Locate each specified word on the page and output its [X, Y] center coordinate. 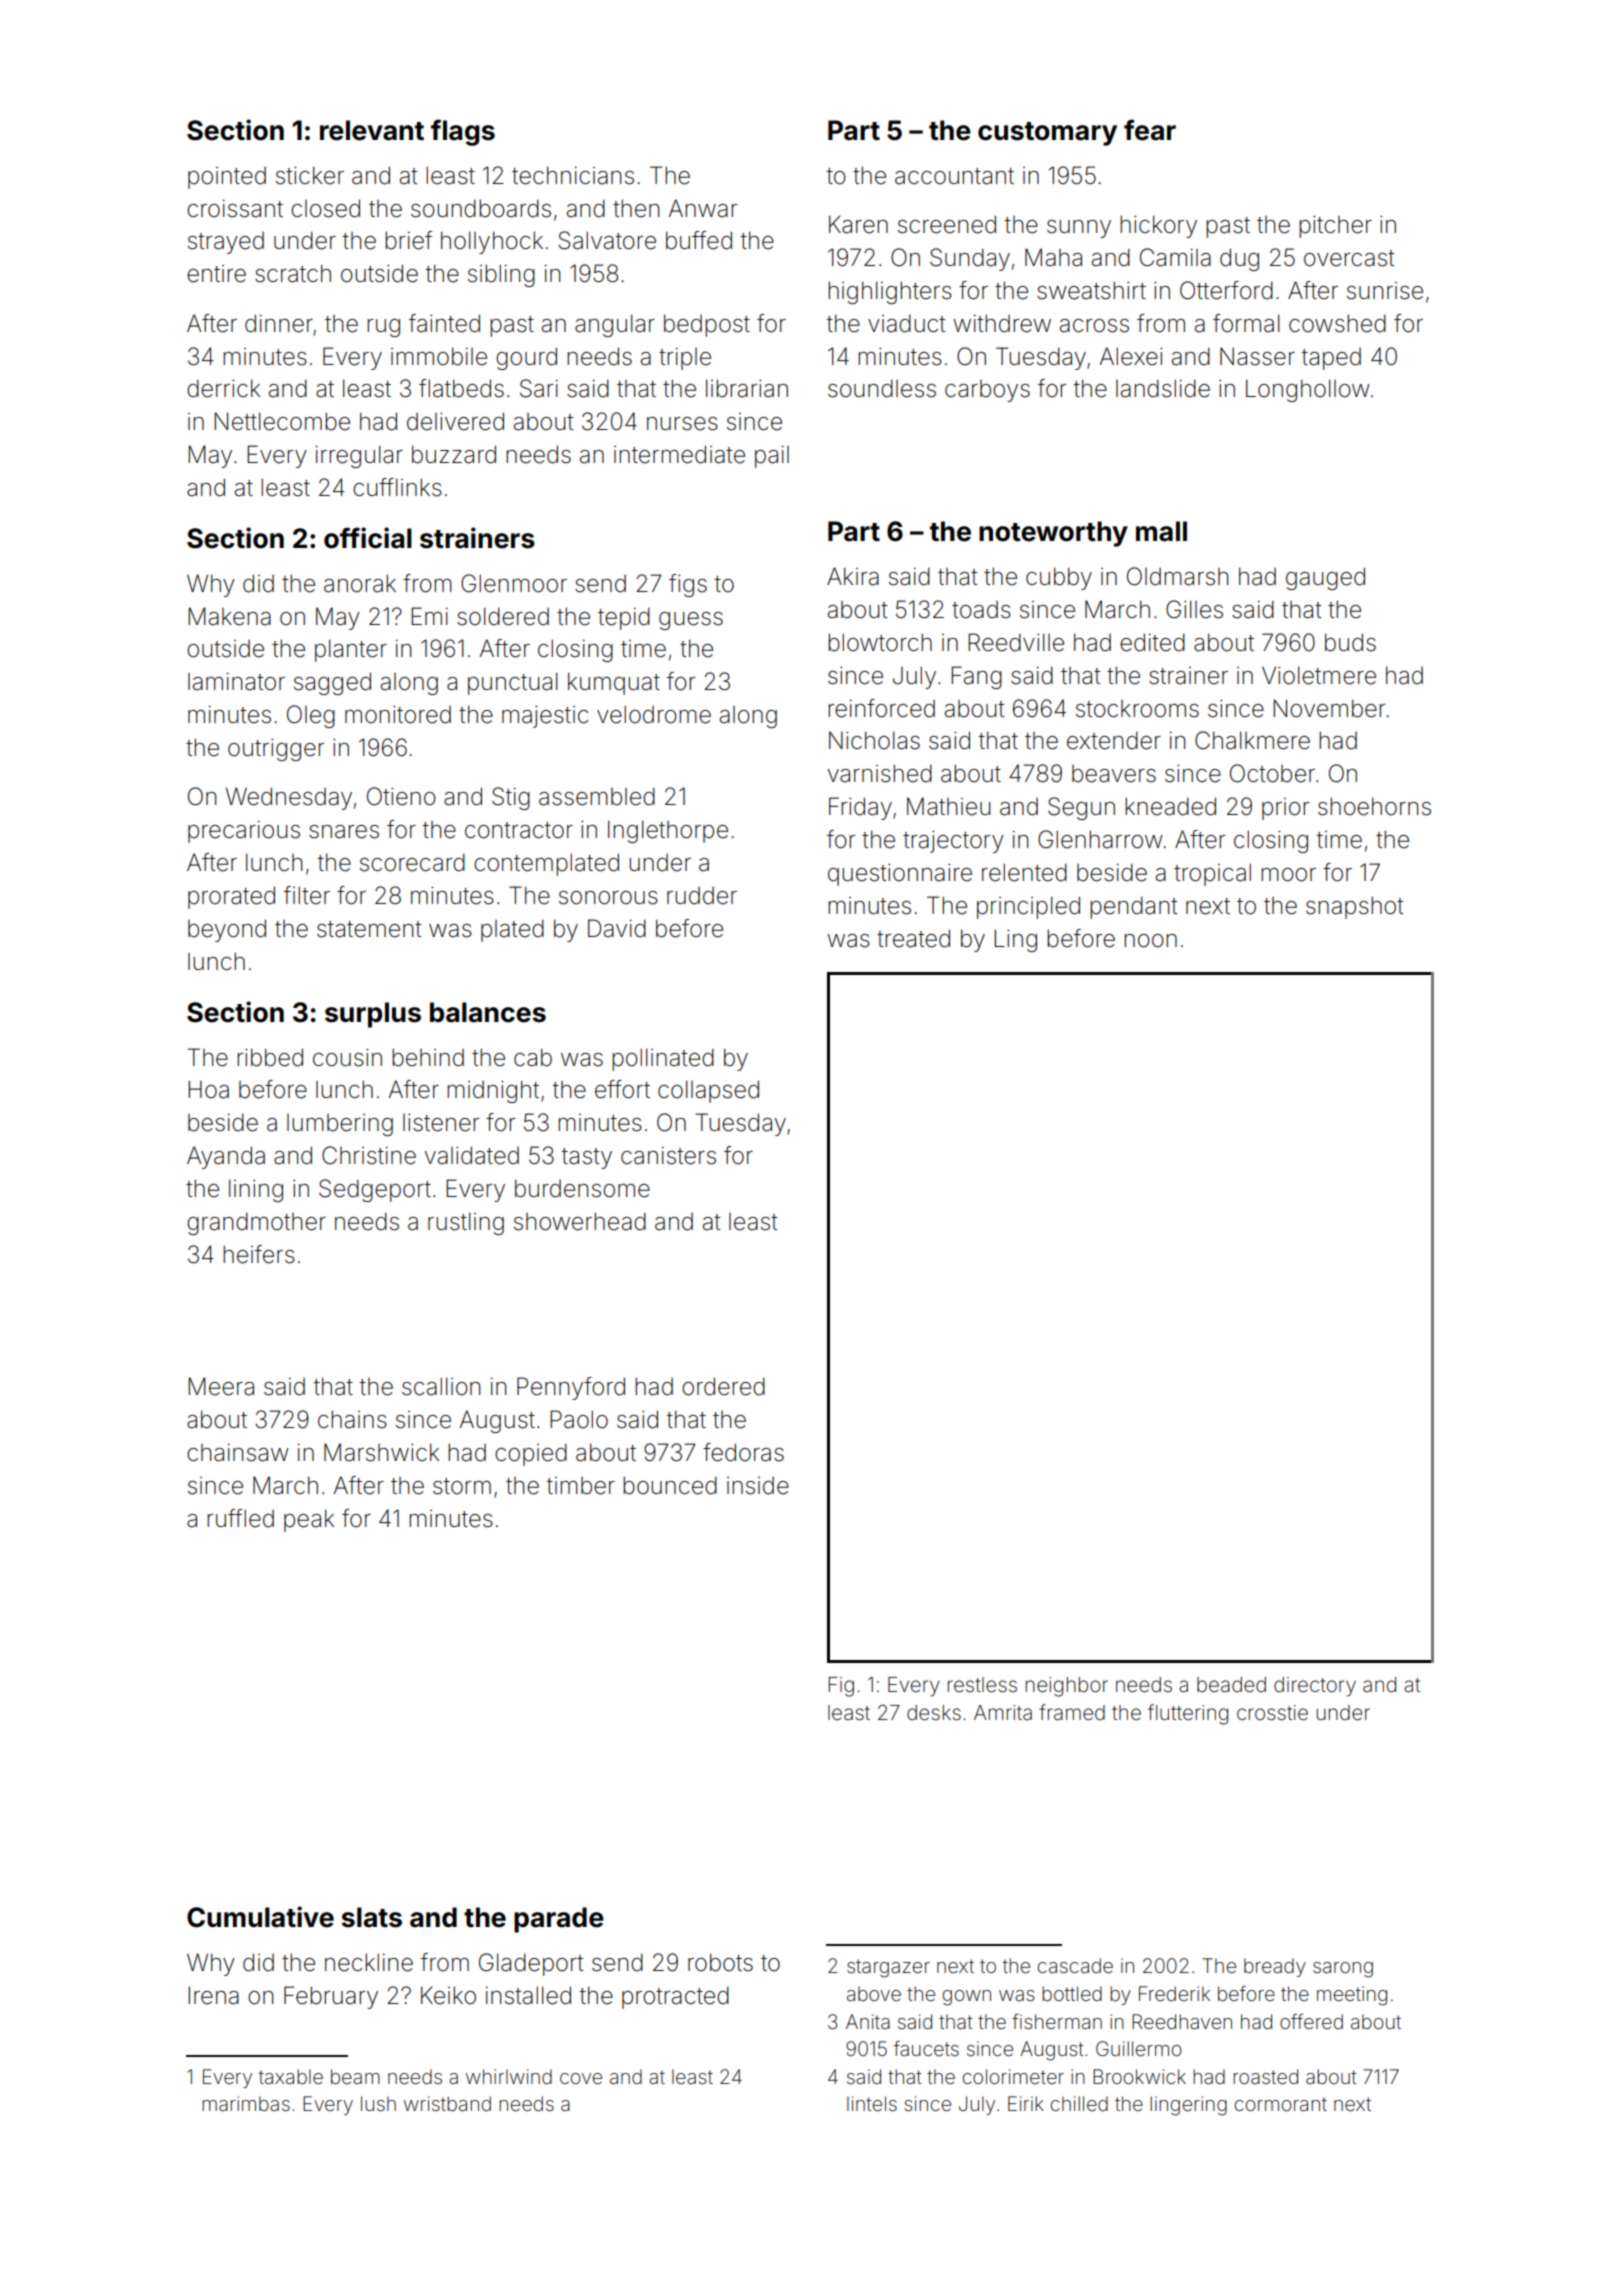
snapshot [1354, 907]
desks [934, 1713]
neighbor [1067, 1687]
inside [758, 1486]
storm [462, 1486]
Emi [429, 616]
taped [1331, 359]
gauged [1325, 578]
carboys [987, 391]
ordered [723, 1386]
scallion [441, 1386]
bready [1275, 1967]
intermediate [679, 454]
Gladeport [531, 1964]
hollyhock [492, 242]
